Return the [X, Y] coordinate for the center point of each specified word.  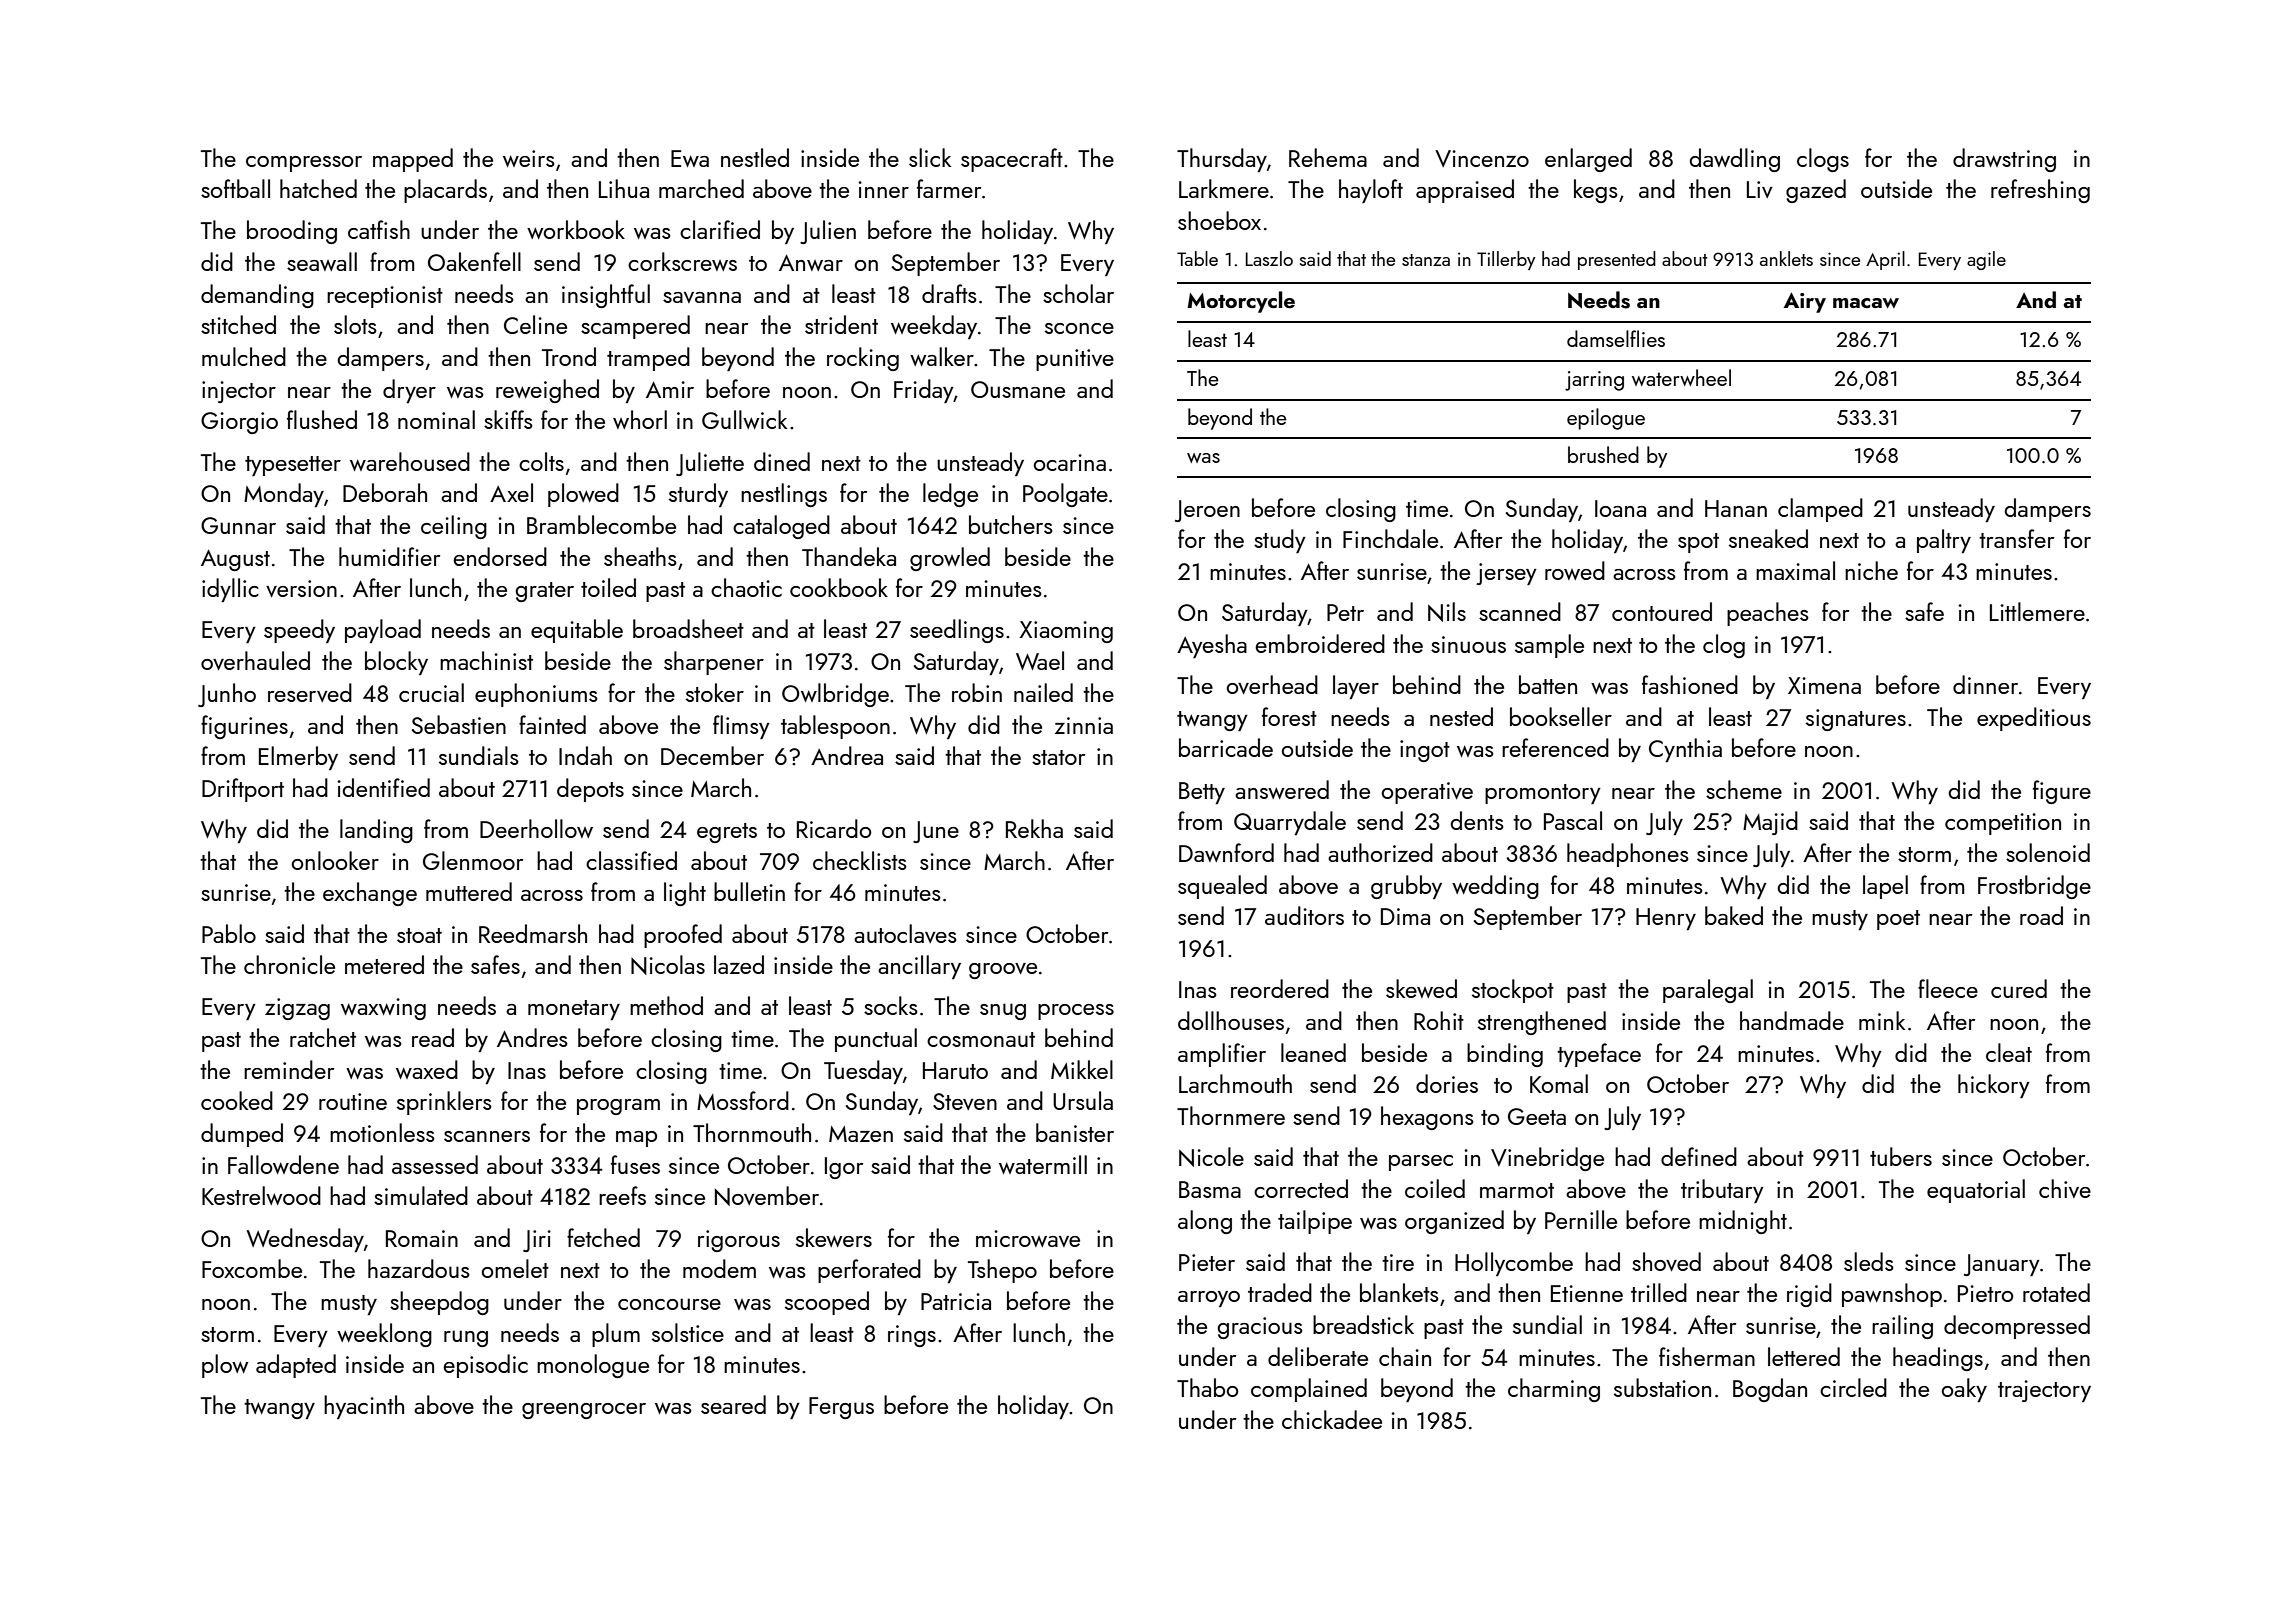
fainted [552, 724]
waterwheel [1681, 377]
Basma [1210, 1189]
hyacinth [364, 1407]
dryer [409, 391]
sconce [1079, 328]
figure [2062, 792]
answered [1282, 789]
